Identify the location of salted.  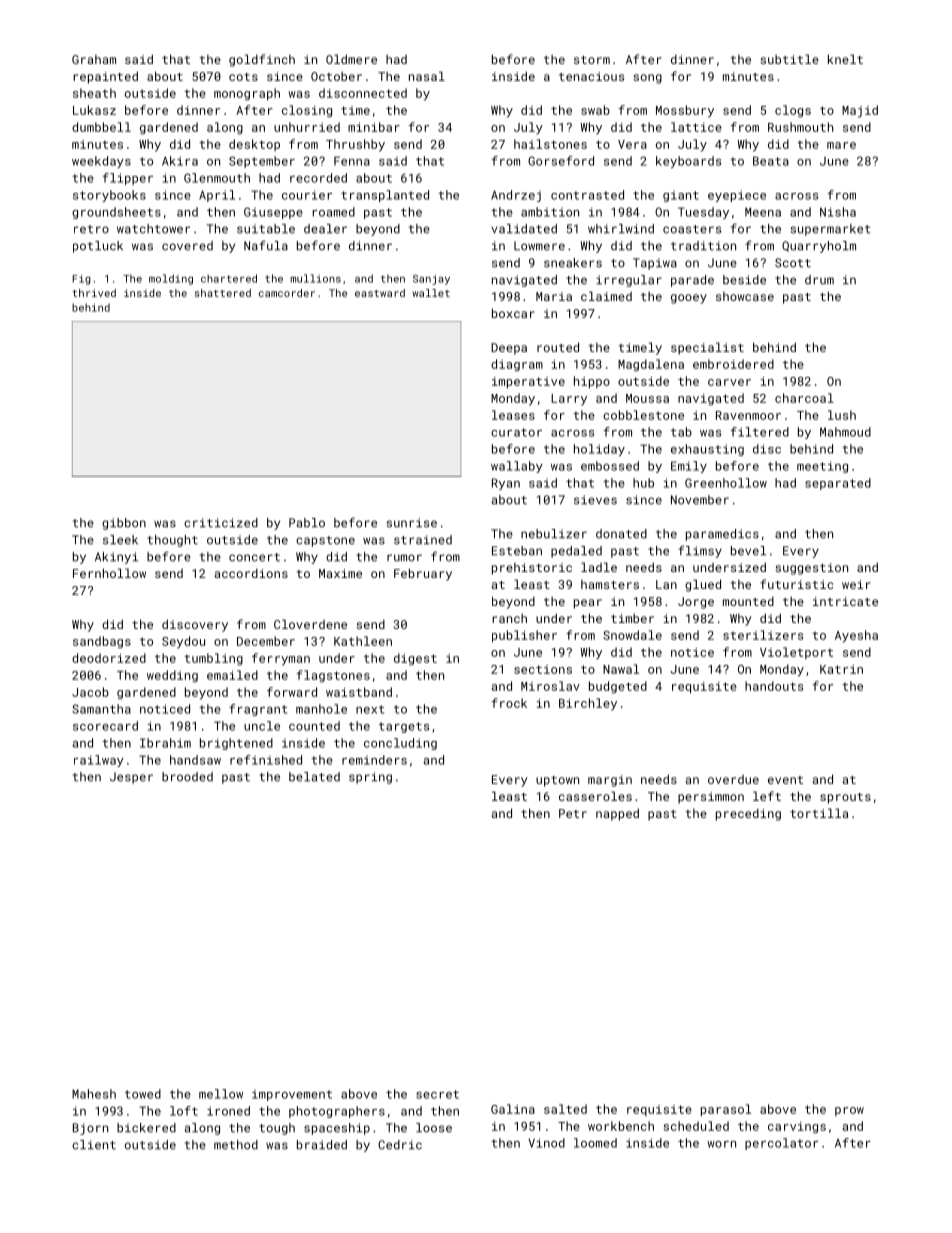
(565, 1109).
